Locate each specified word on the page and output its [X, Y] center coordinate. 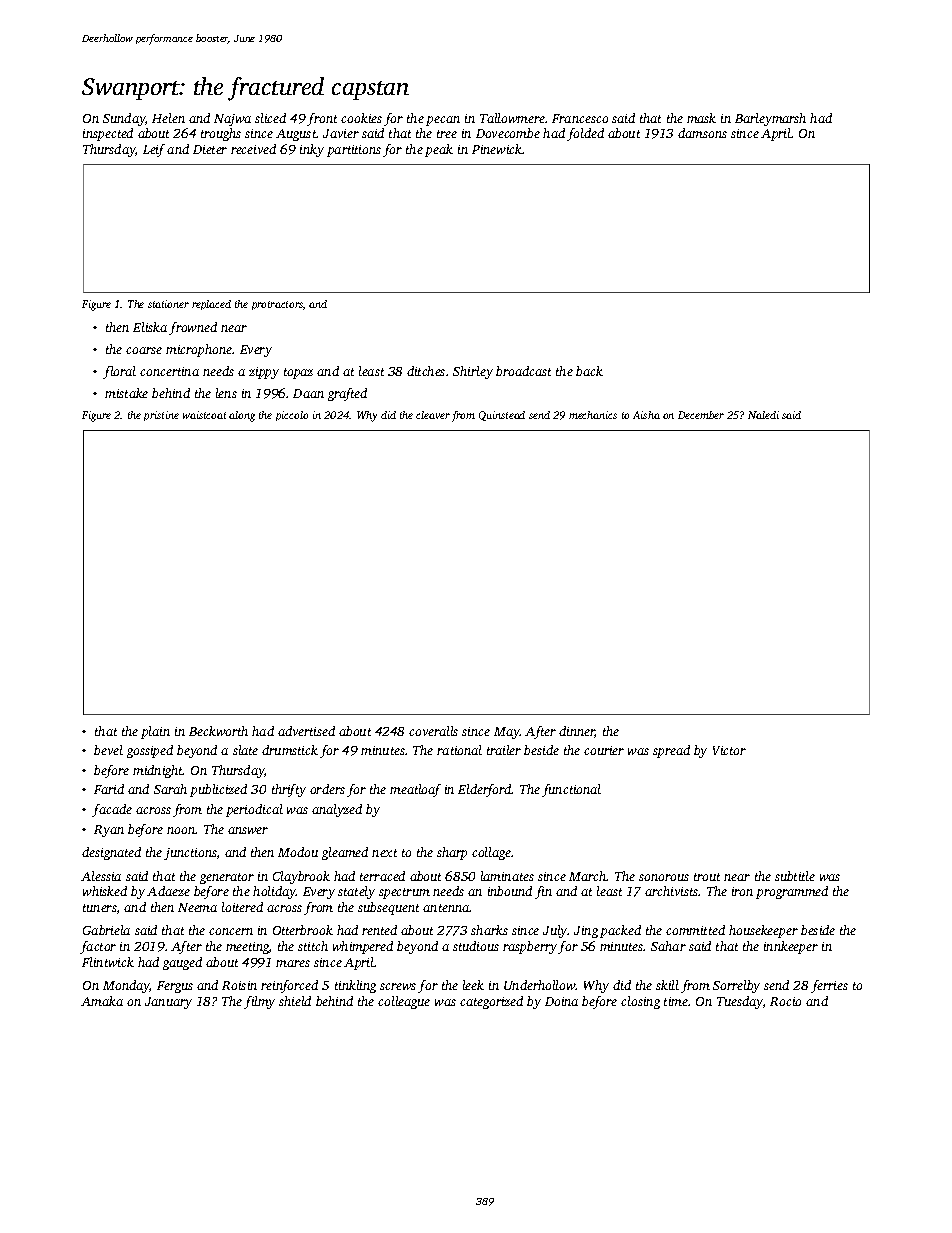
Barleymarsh [770, 119]
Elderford [485, 790]
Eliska [150, 327]
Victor [729, 750]
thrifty [289, 790]
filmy [259, 1002]
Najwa [232, 120]
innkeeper [791, 947]
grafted [347, 394]
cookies [361, 118]
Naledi [763, 415]
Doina [561, 1001]
